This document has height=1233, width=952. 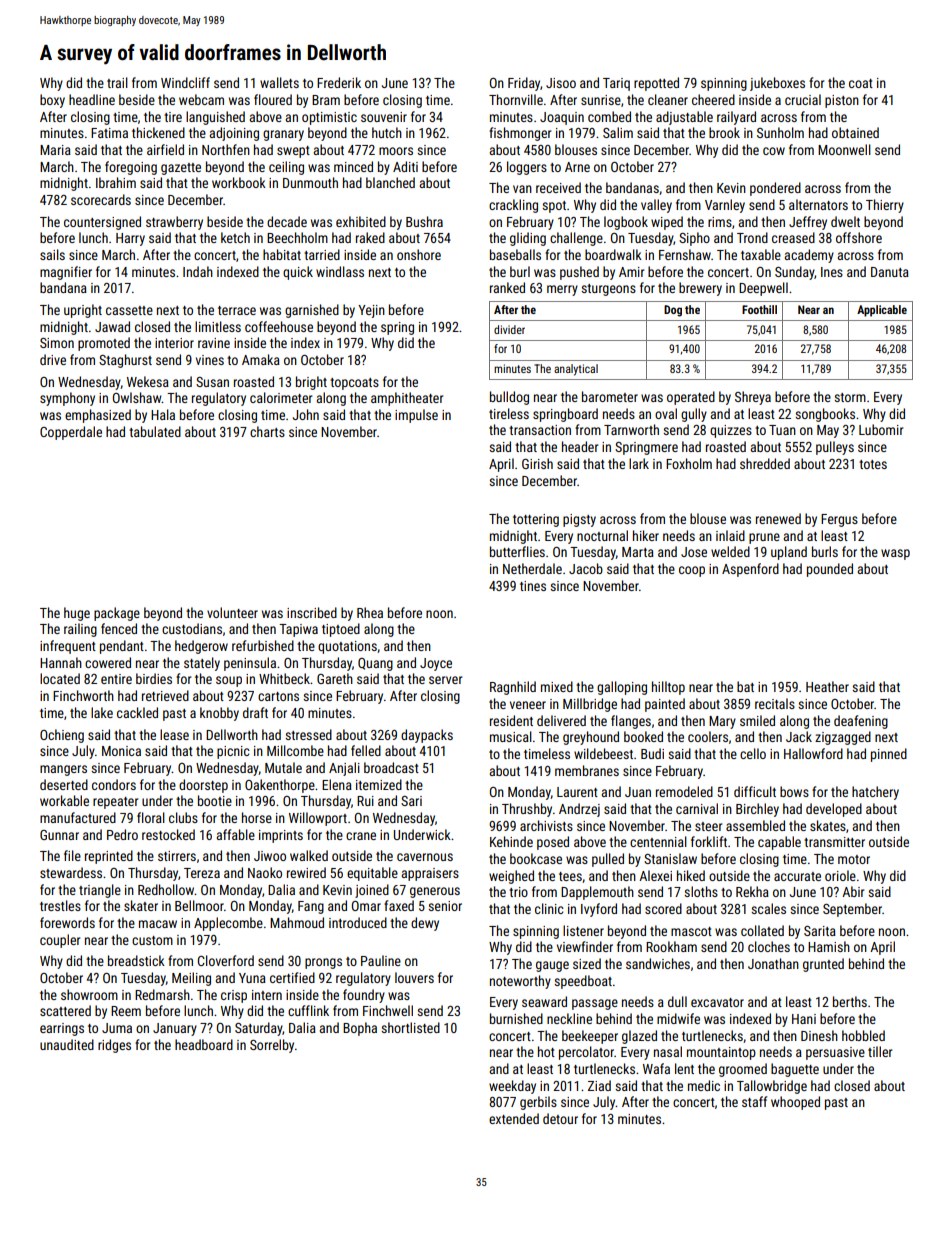 What do you see at coordinates (779, 843) in the document?
I see `capable` at bounding box center [779, 843].
